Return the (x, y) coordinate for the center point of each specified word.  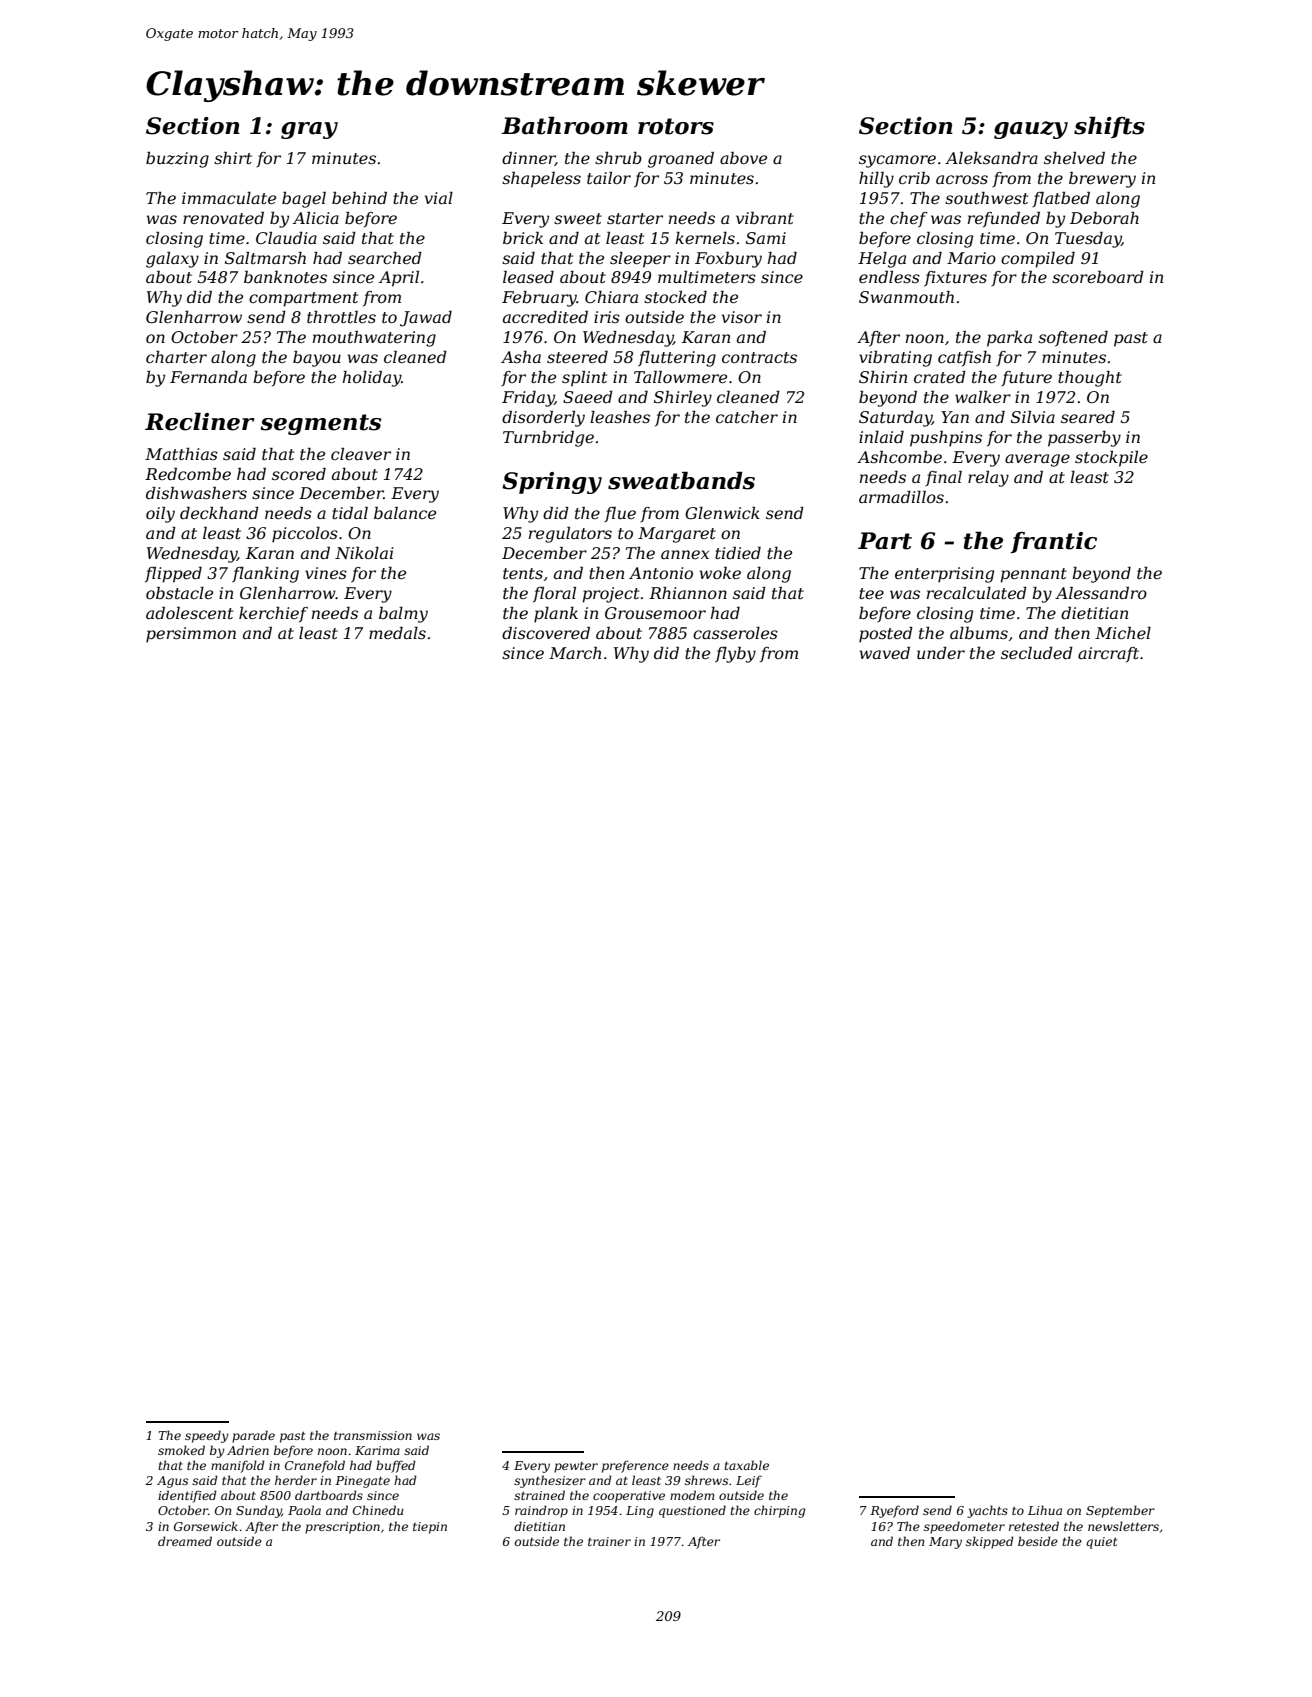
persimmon (191, 635)
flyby (735, 655)
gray (309, 130)
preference (635, 1466)
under (941, 653)
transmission (373, 1435)
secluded (1037, 653)
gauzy (1031, 130)
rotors (676, 126)
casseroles (735, 633)
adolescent (189, 613)
